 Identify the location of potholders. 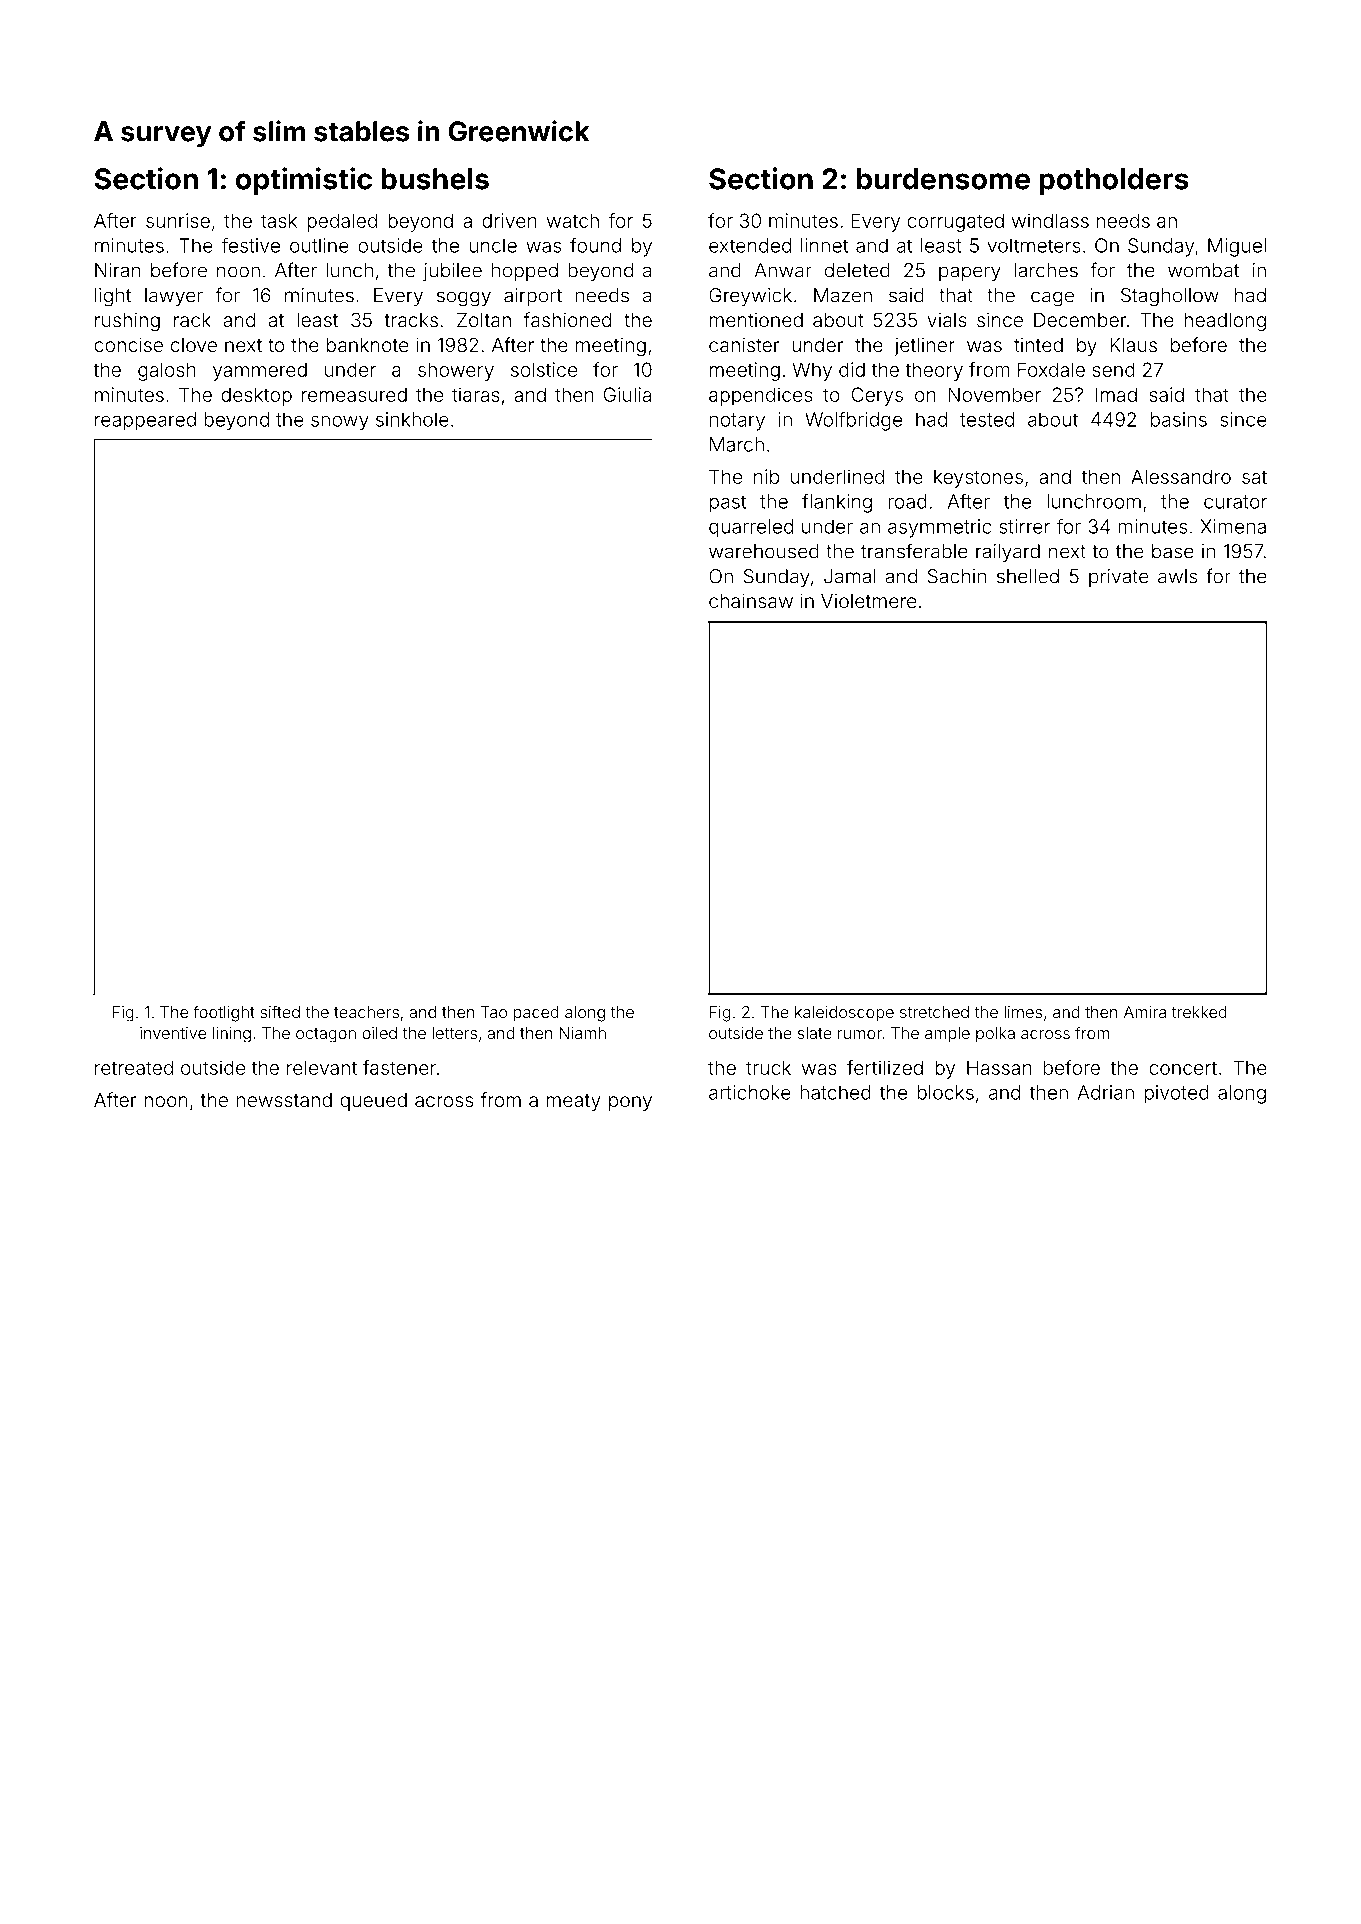
(1114, 181).
